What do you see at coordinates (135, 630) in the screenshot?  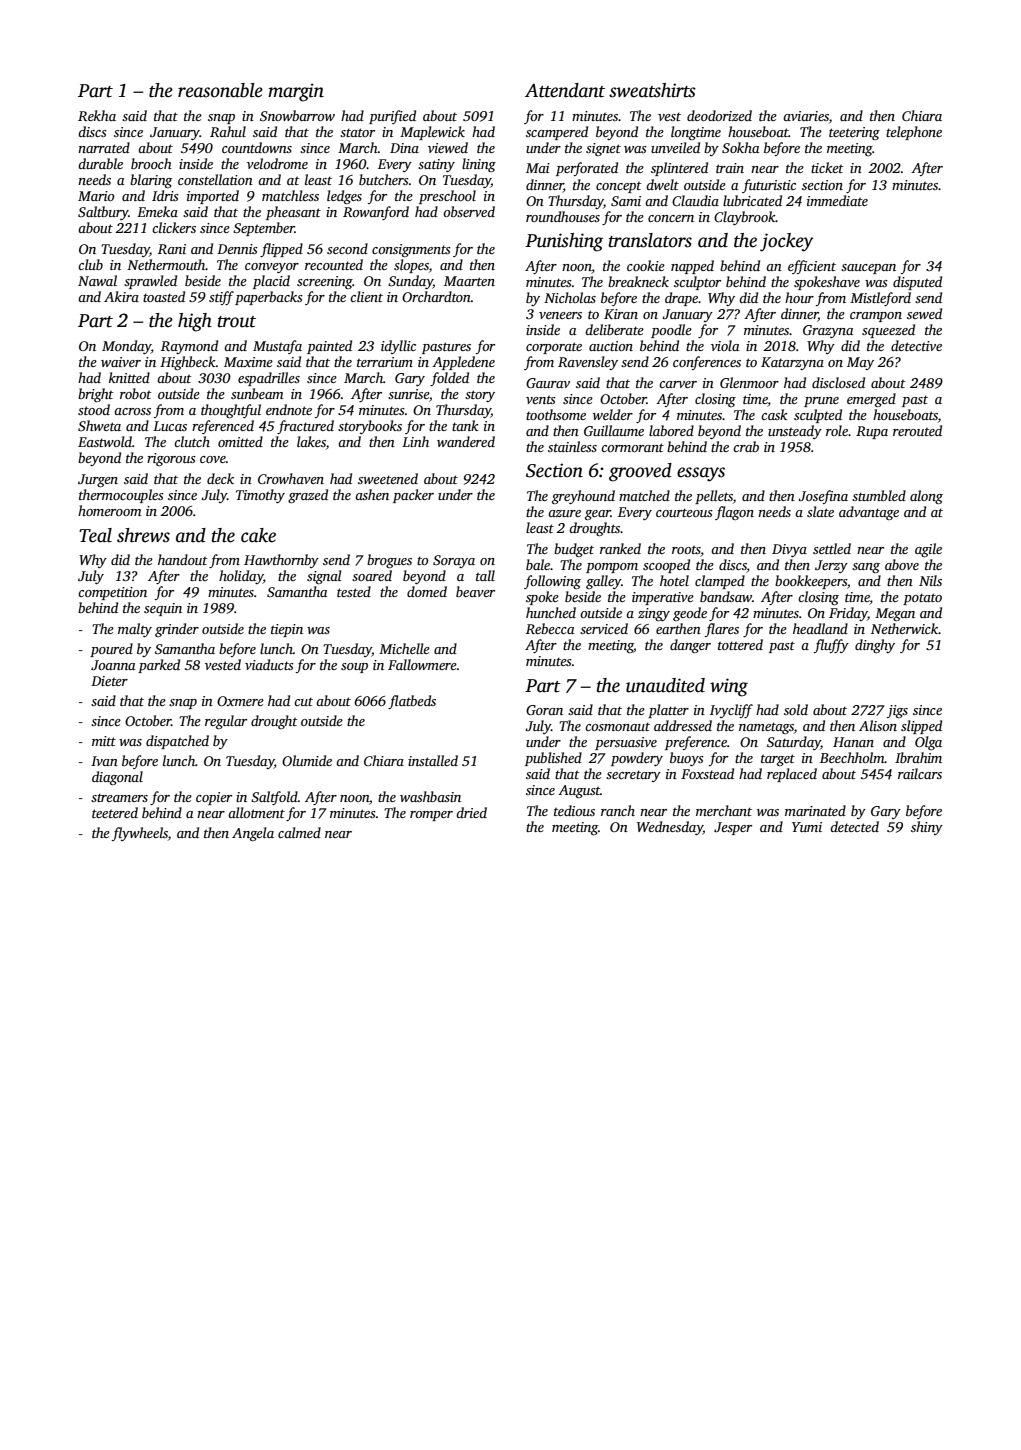 I see `malty` at bounding box center [135, 630].
